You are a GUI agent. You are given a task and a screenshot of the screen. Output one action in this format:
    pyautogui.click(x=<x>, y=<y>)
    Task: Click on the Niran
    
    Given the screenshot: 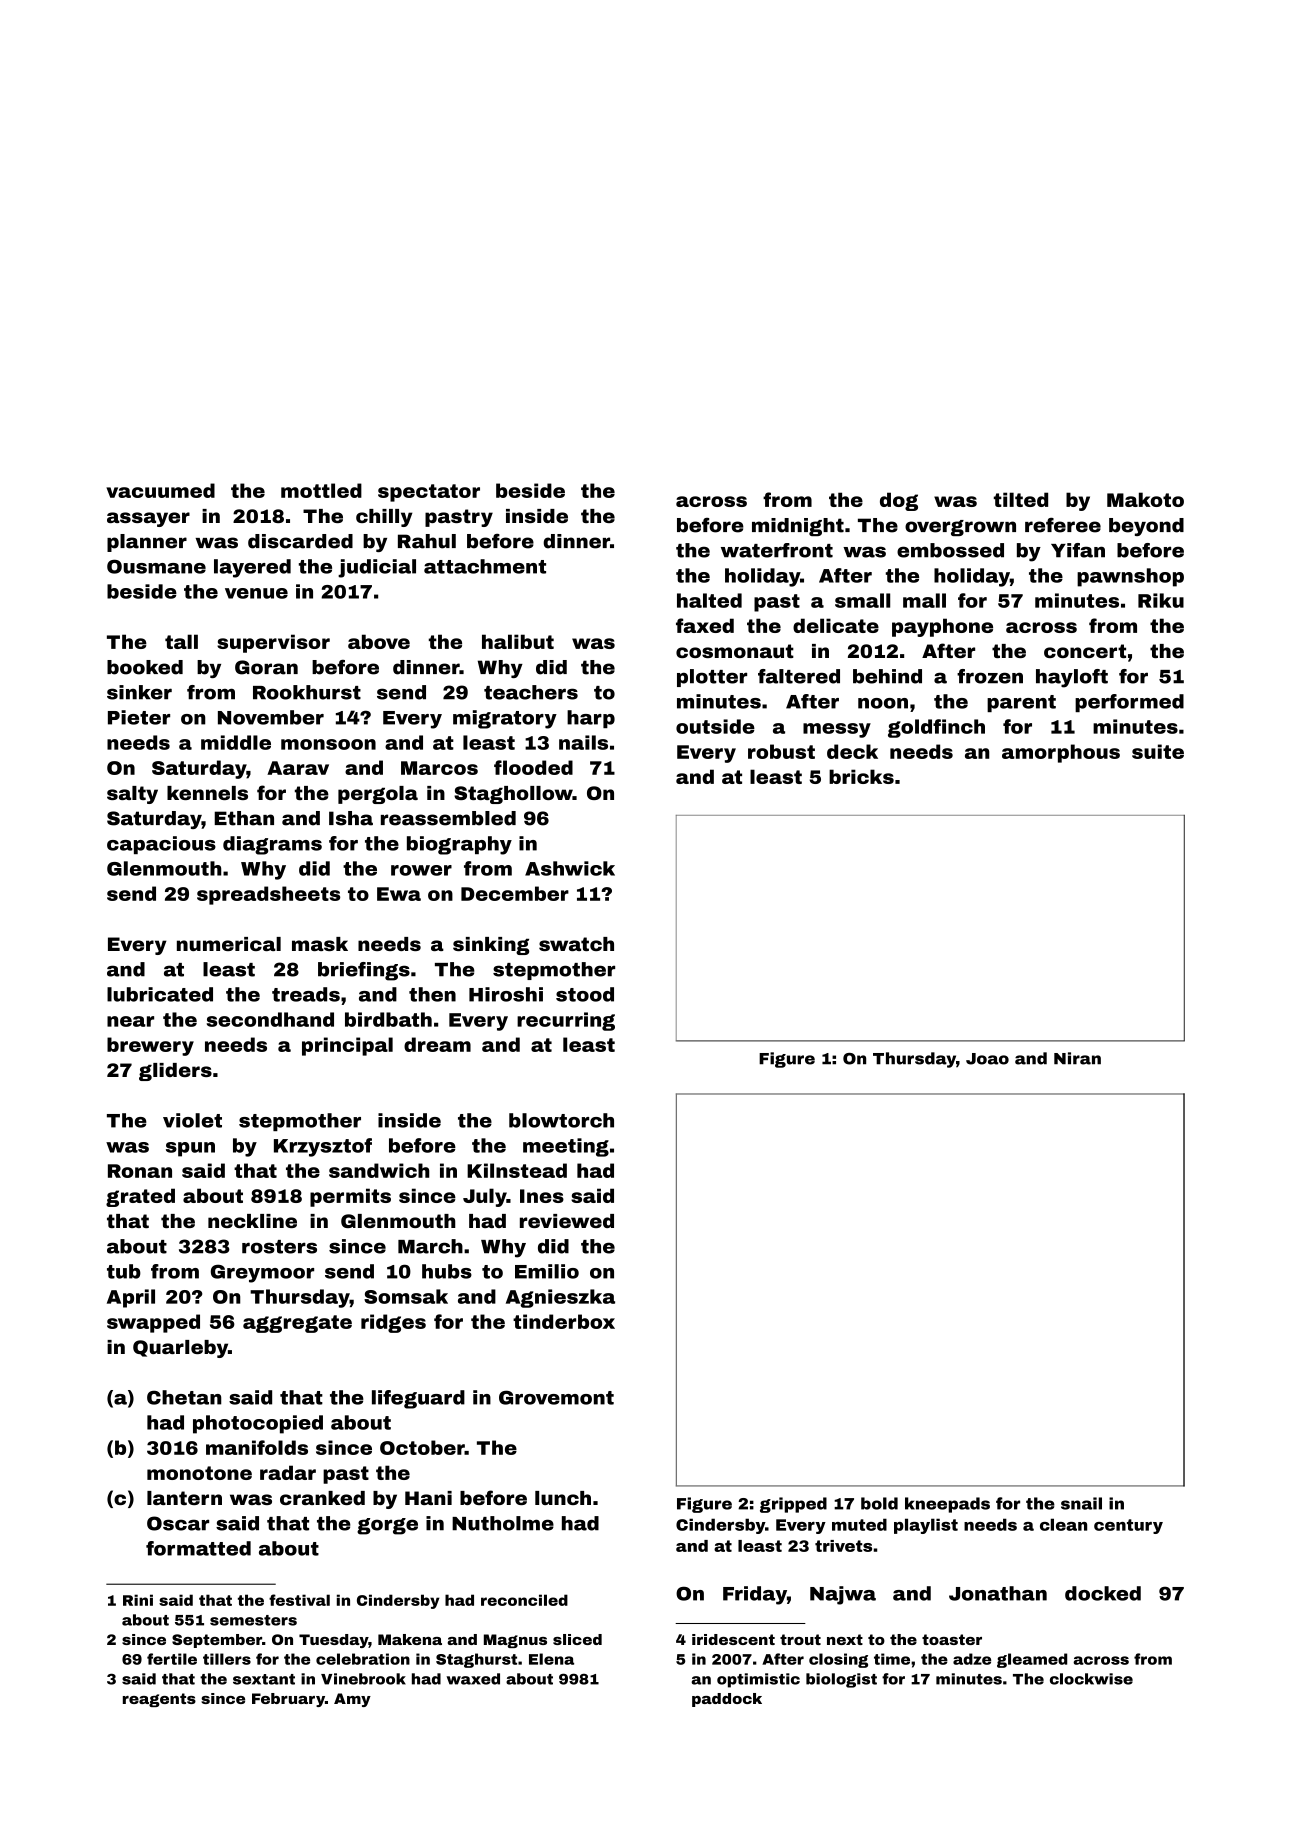 What is the action you would take?
    pyautogui.click(x=1077, y=1058)
